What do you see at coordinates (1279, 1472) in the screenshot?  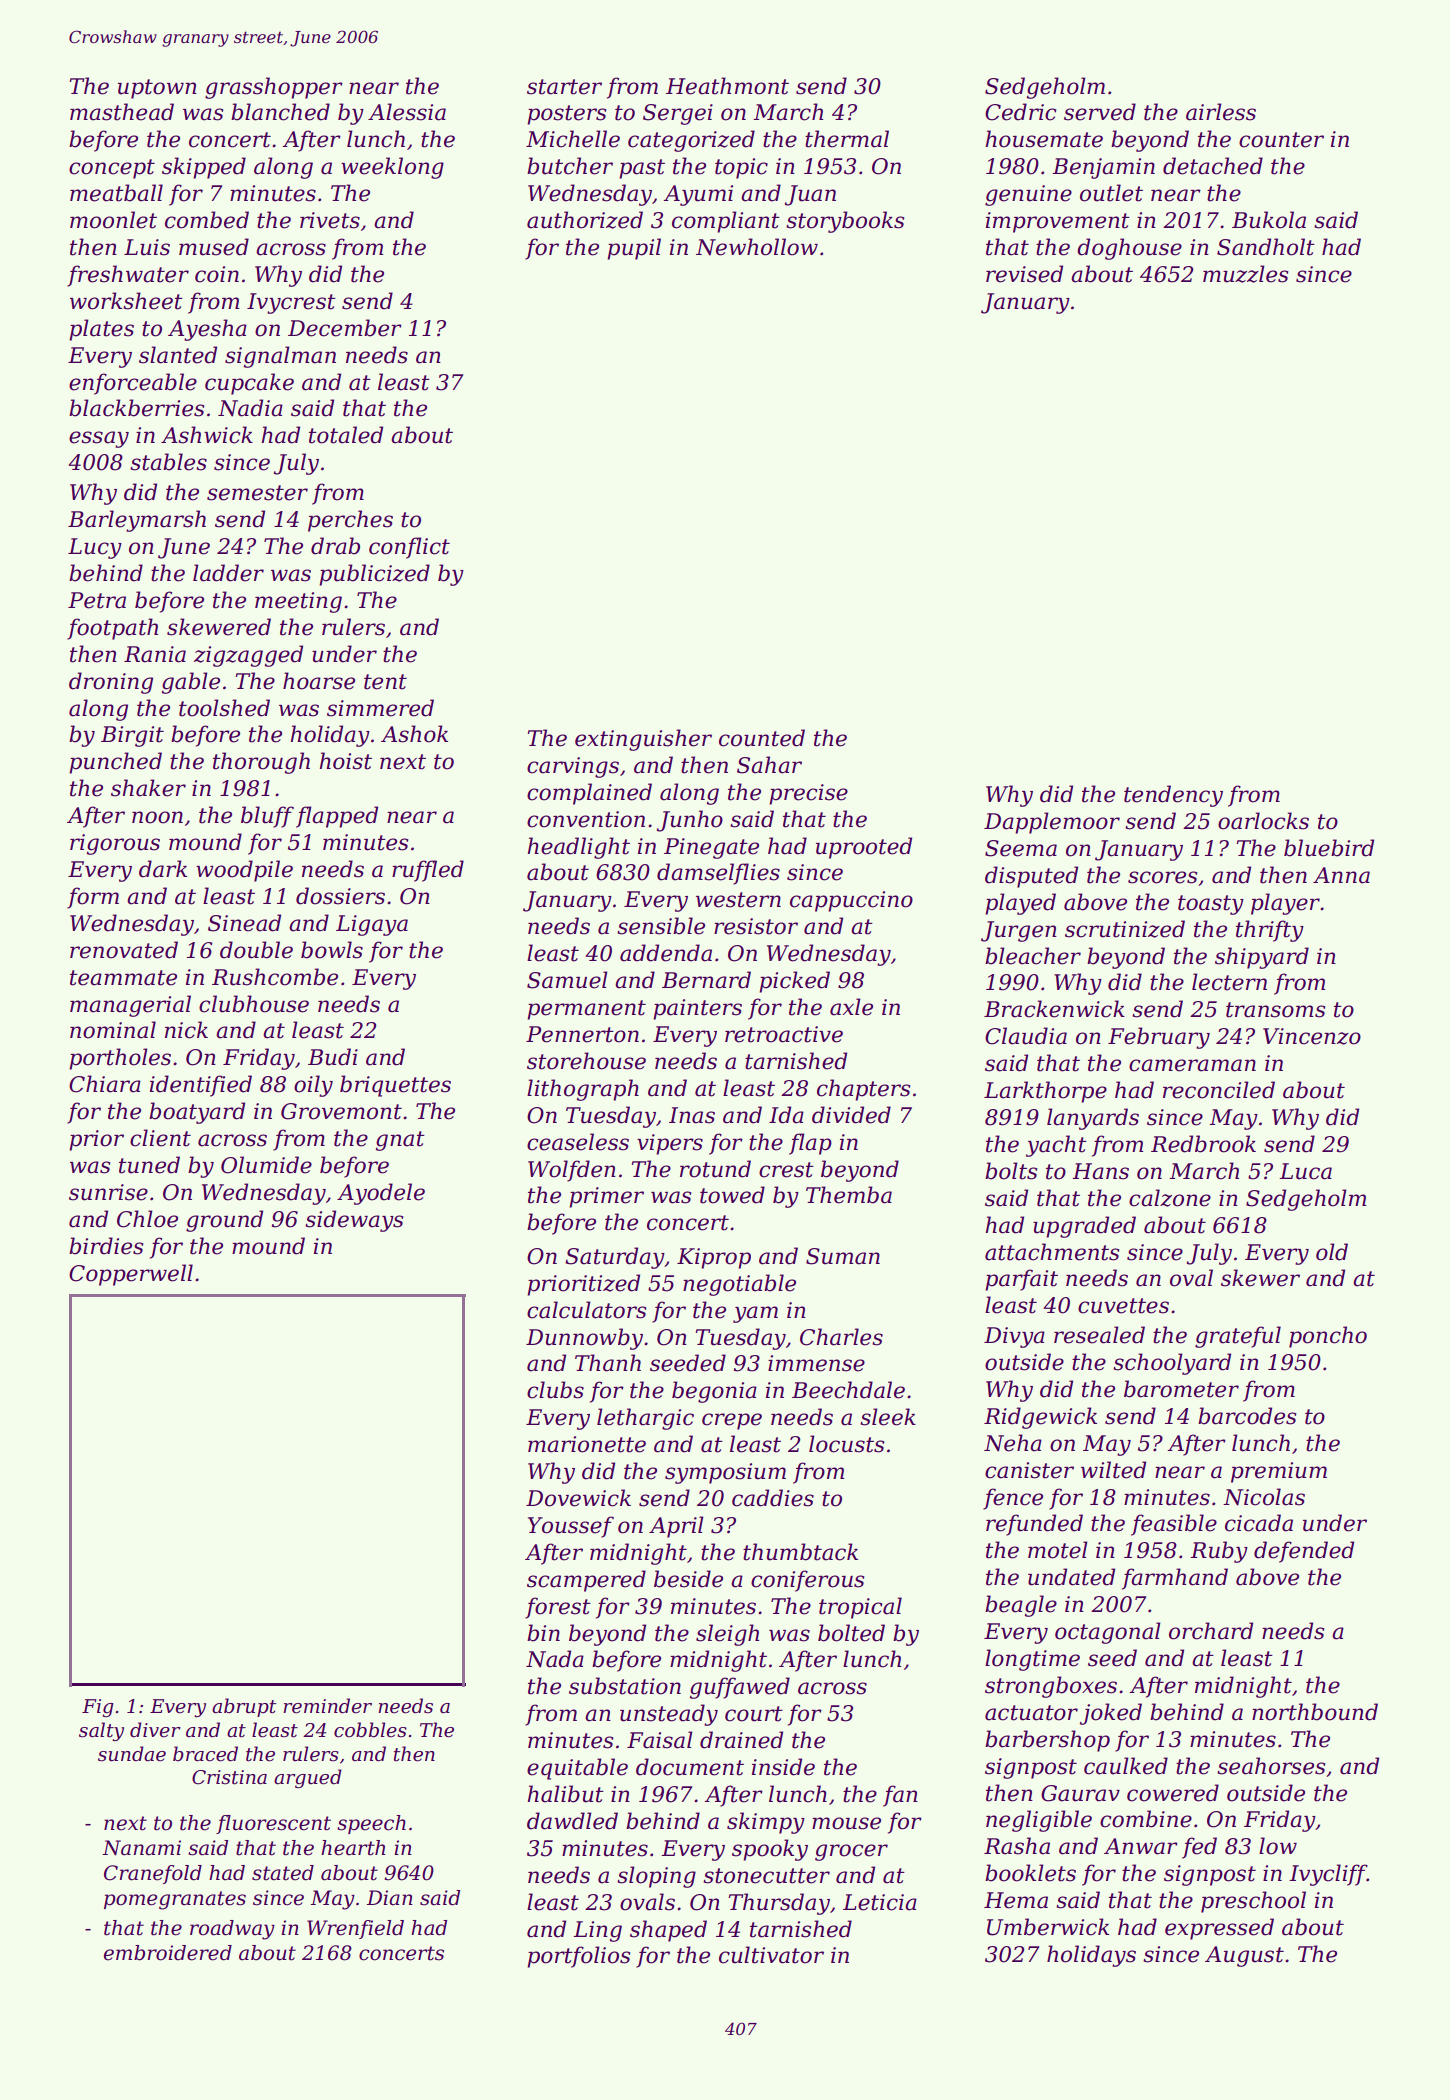 I see `premium` at bounding box center [1279, 1472].
